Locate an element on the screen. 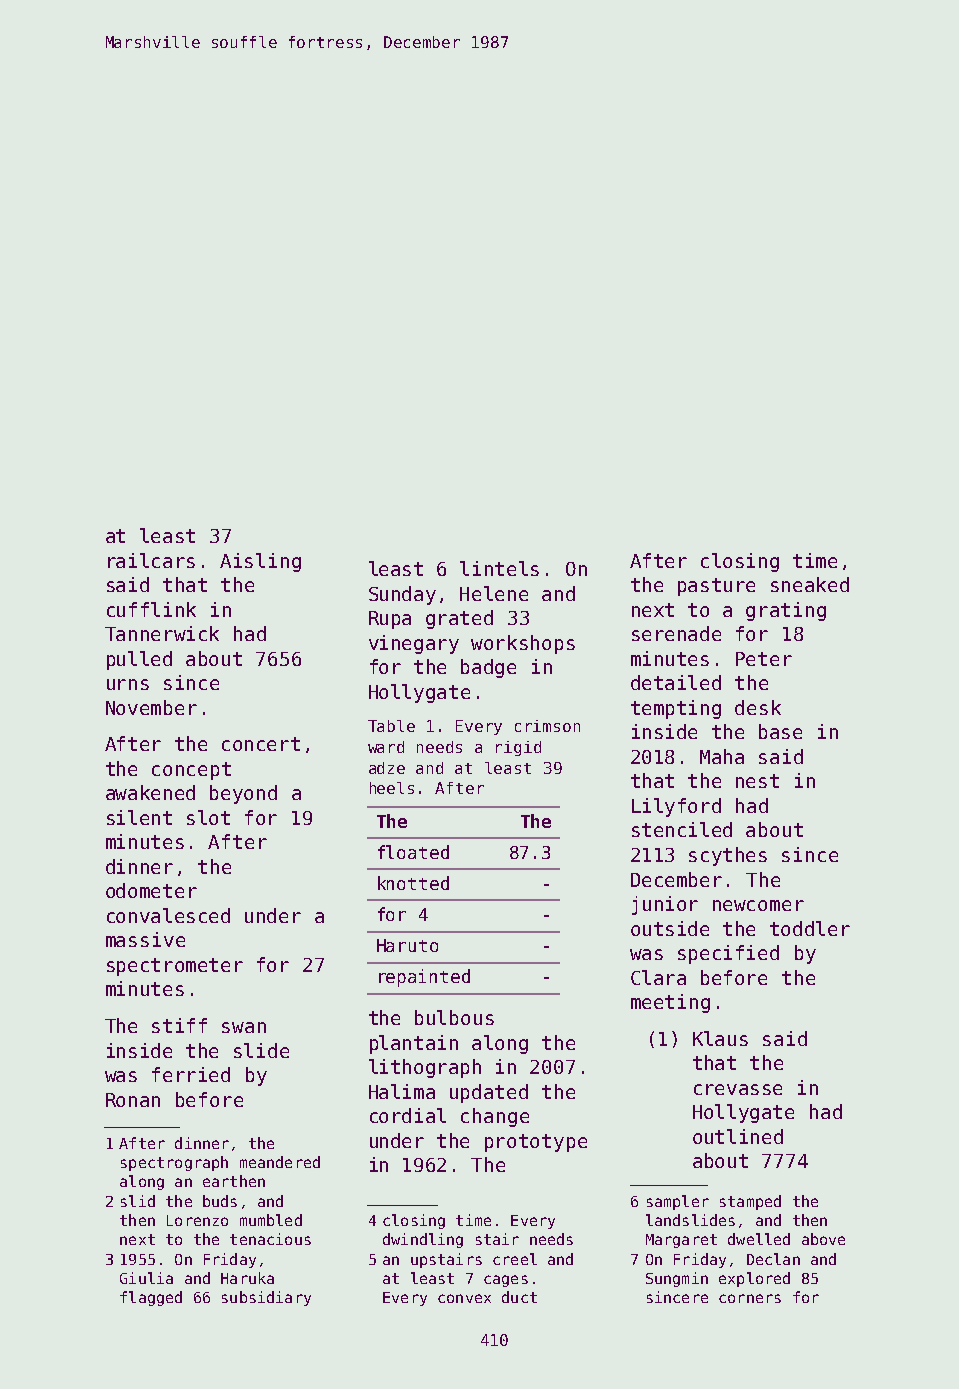  Aisling is located at coordinates (260, 562).
